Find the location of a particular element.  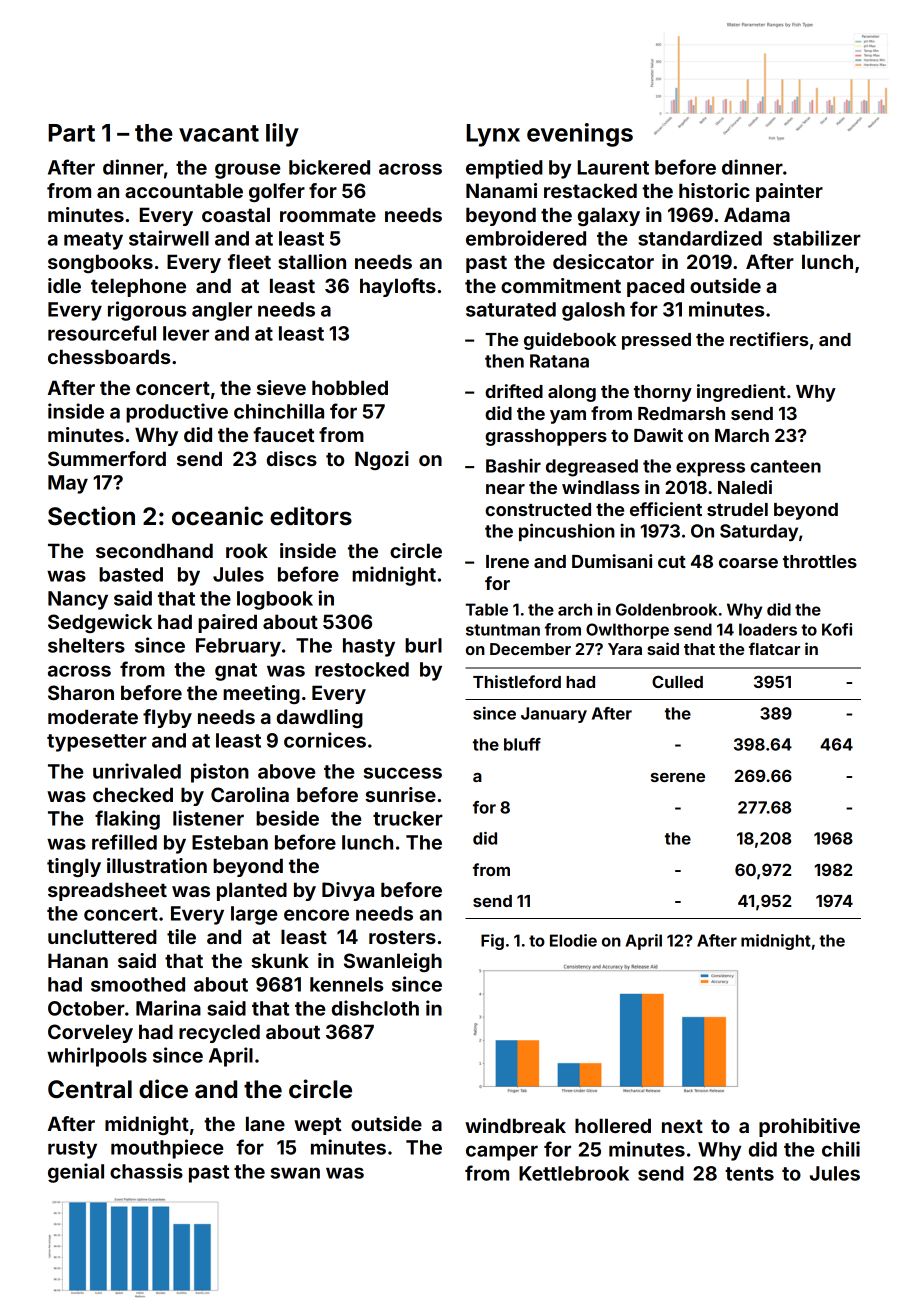

lily is located at coordinates (282, 135).
